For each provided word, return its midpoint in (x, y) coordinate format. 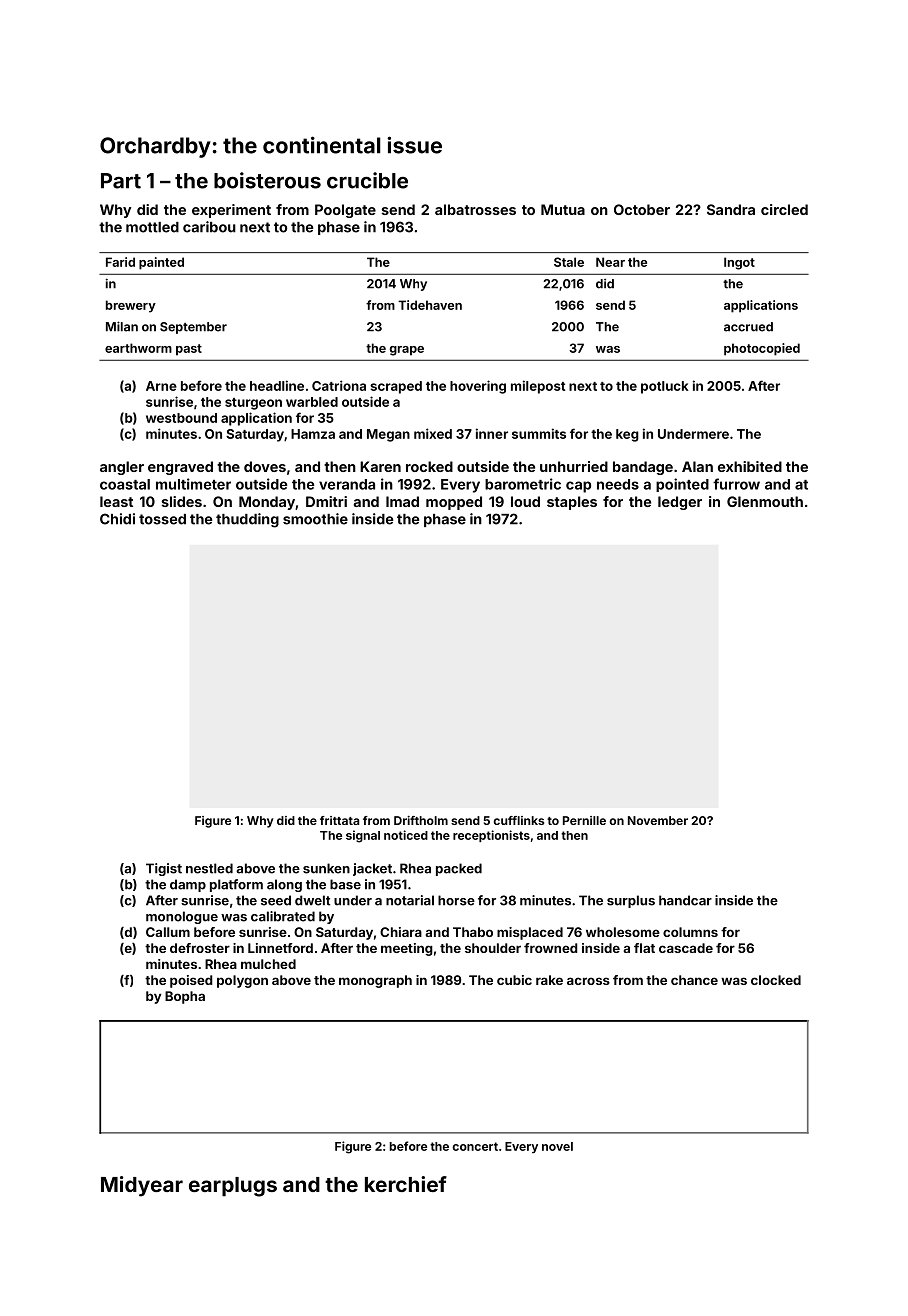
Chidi (117, 519)
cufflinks (518, 820)
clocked (776, 980)
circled (784, 209)
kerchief (406, 1184)
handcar (685, 900)
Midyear (142, 1186)
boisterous (267, 180)
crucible (367, 180)
